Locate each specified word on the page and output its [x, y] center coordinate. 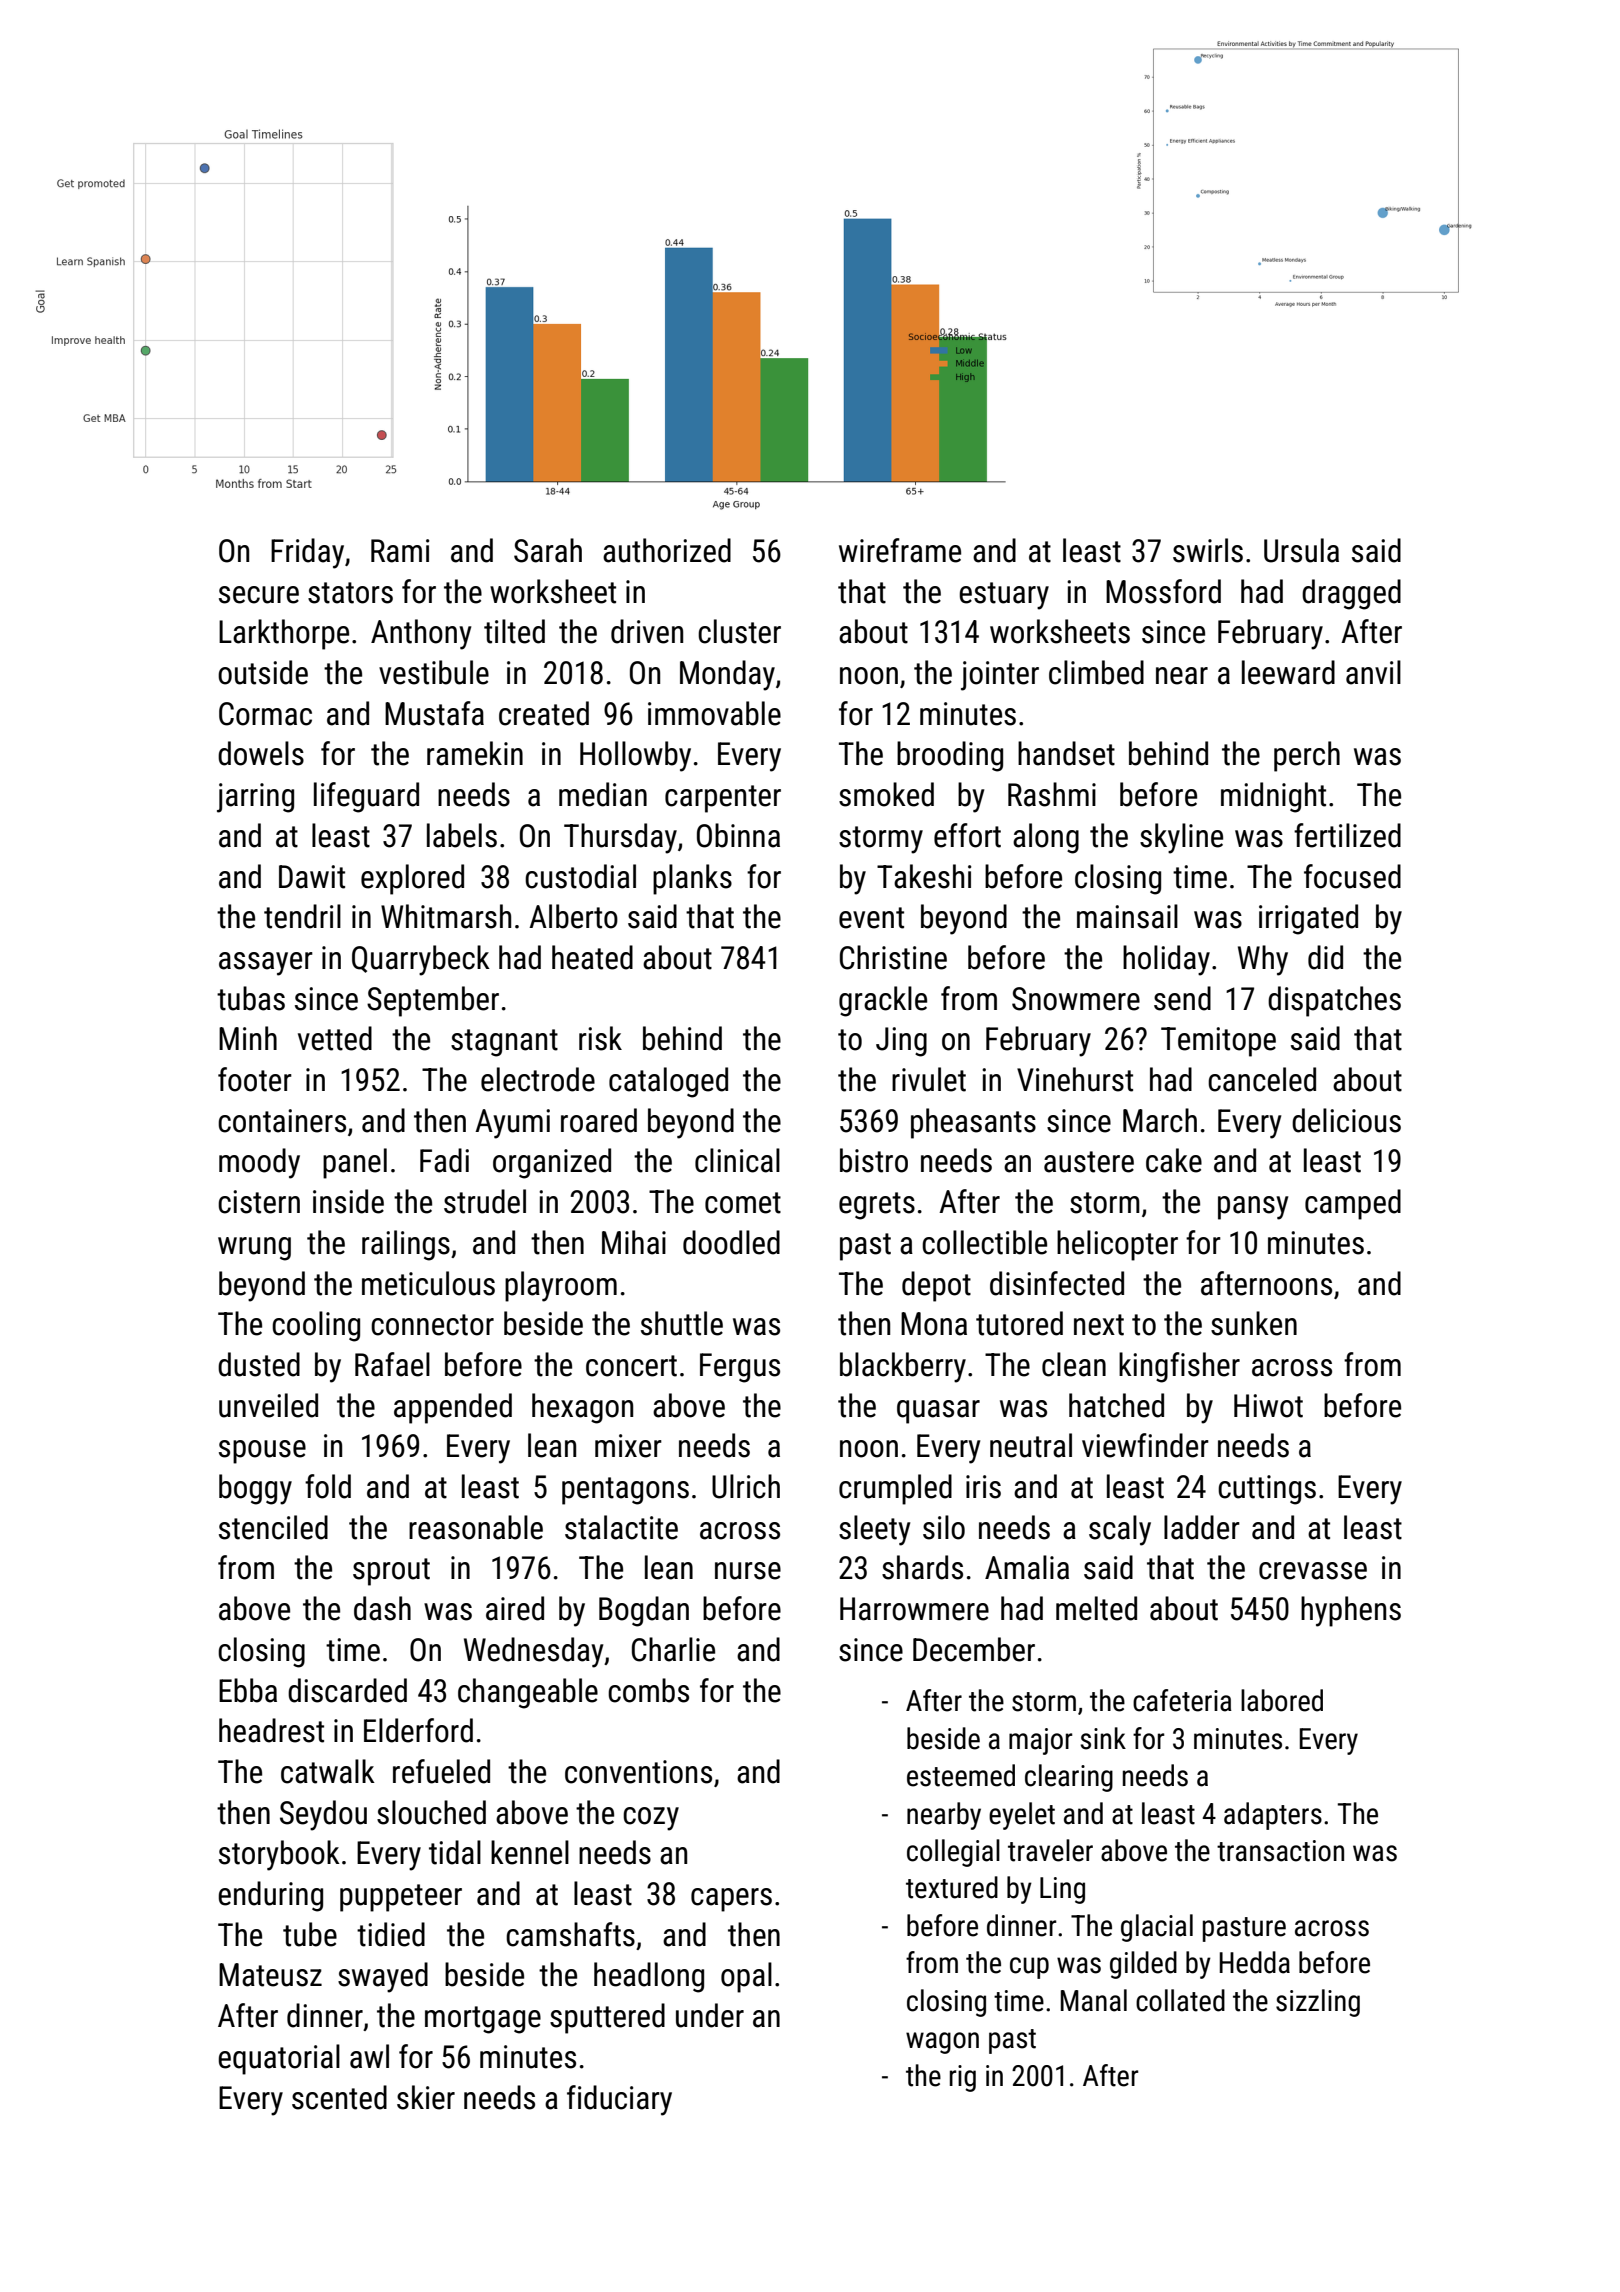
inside [348, 1201]
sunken [1254, 1323]
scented [339, 2097]
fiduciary [619, 2100]
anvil [1373, 672]
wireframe [900, 550]
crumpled [895, 1489]
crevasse [1313, 1571]
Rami [400, 551]
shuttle [682, 1323]
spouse [262, 1452]
